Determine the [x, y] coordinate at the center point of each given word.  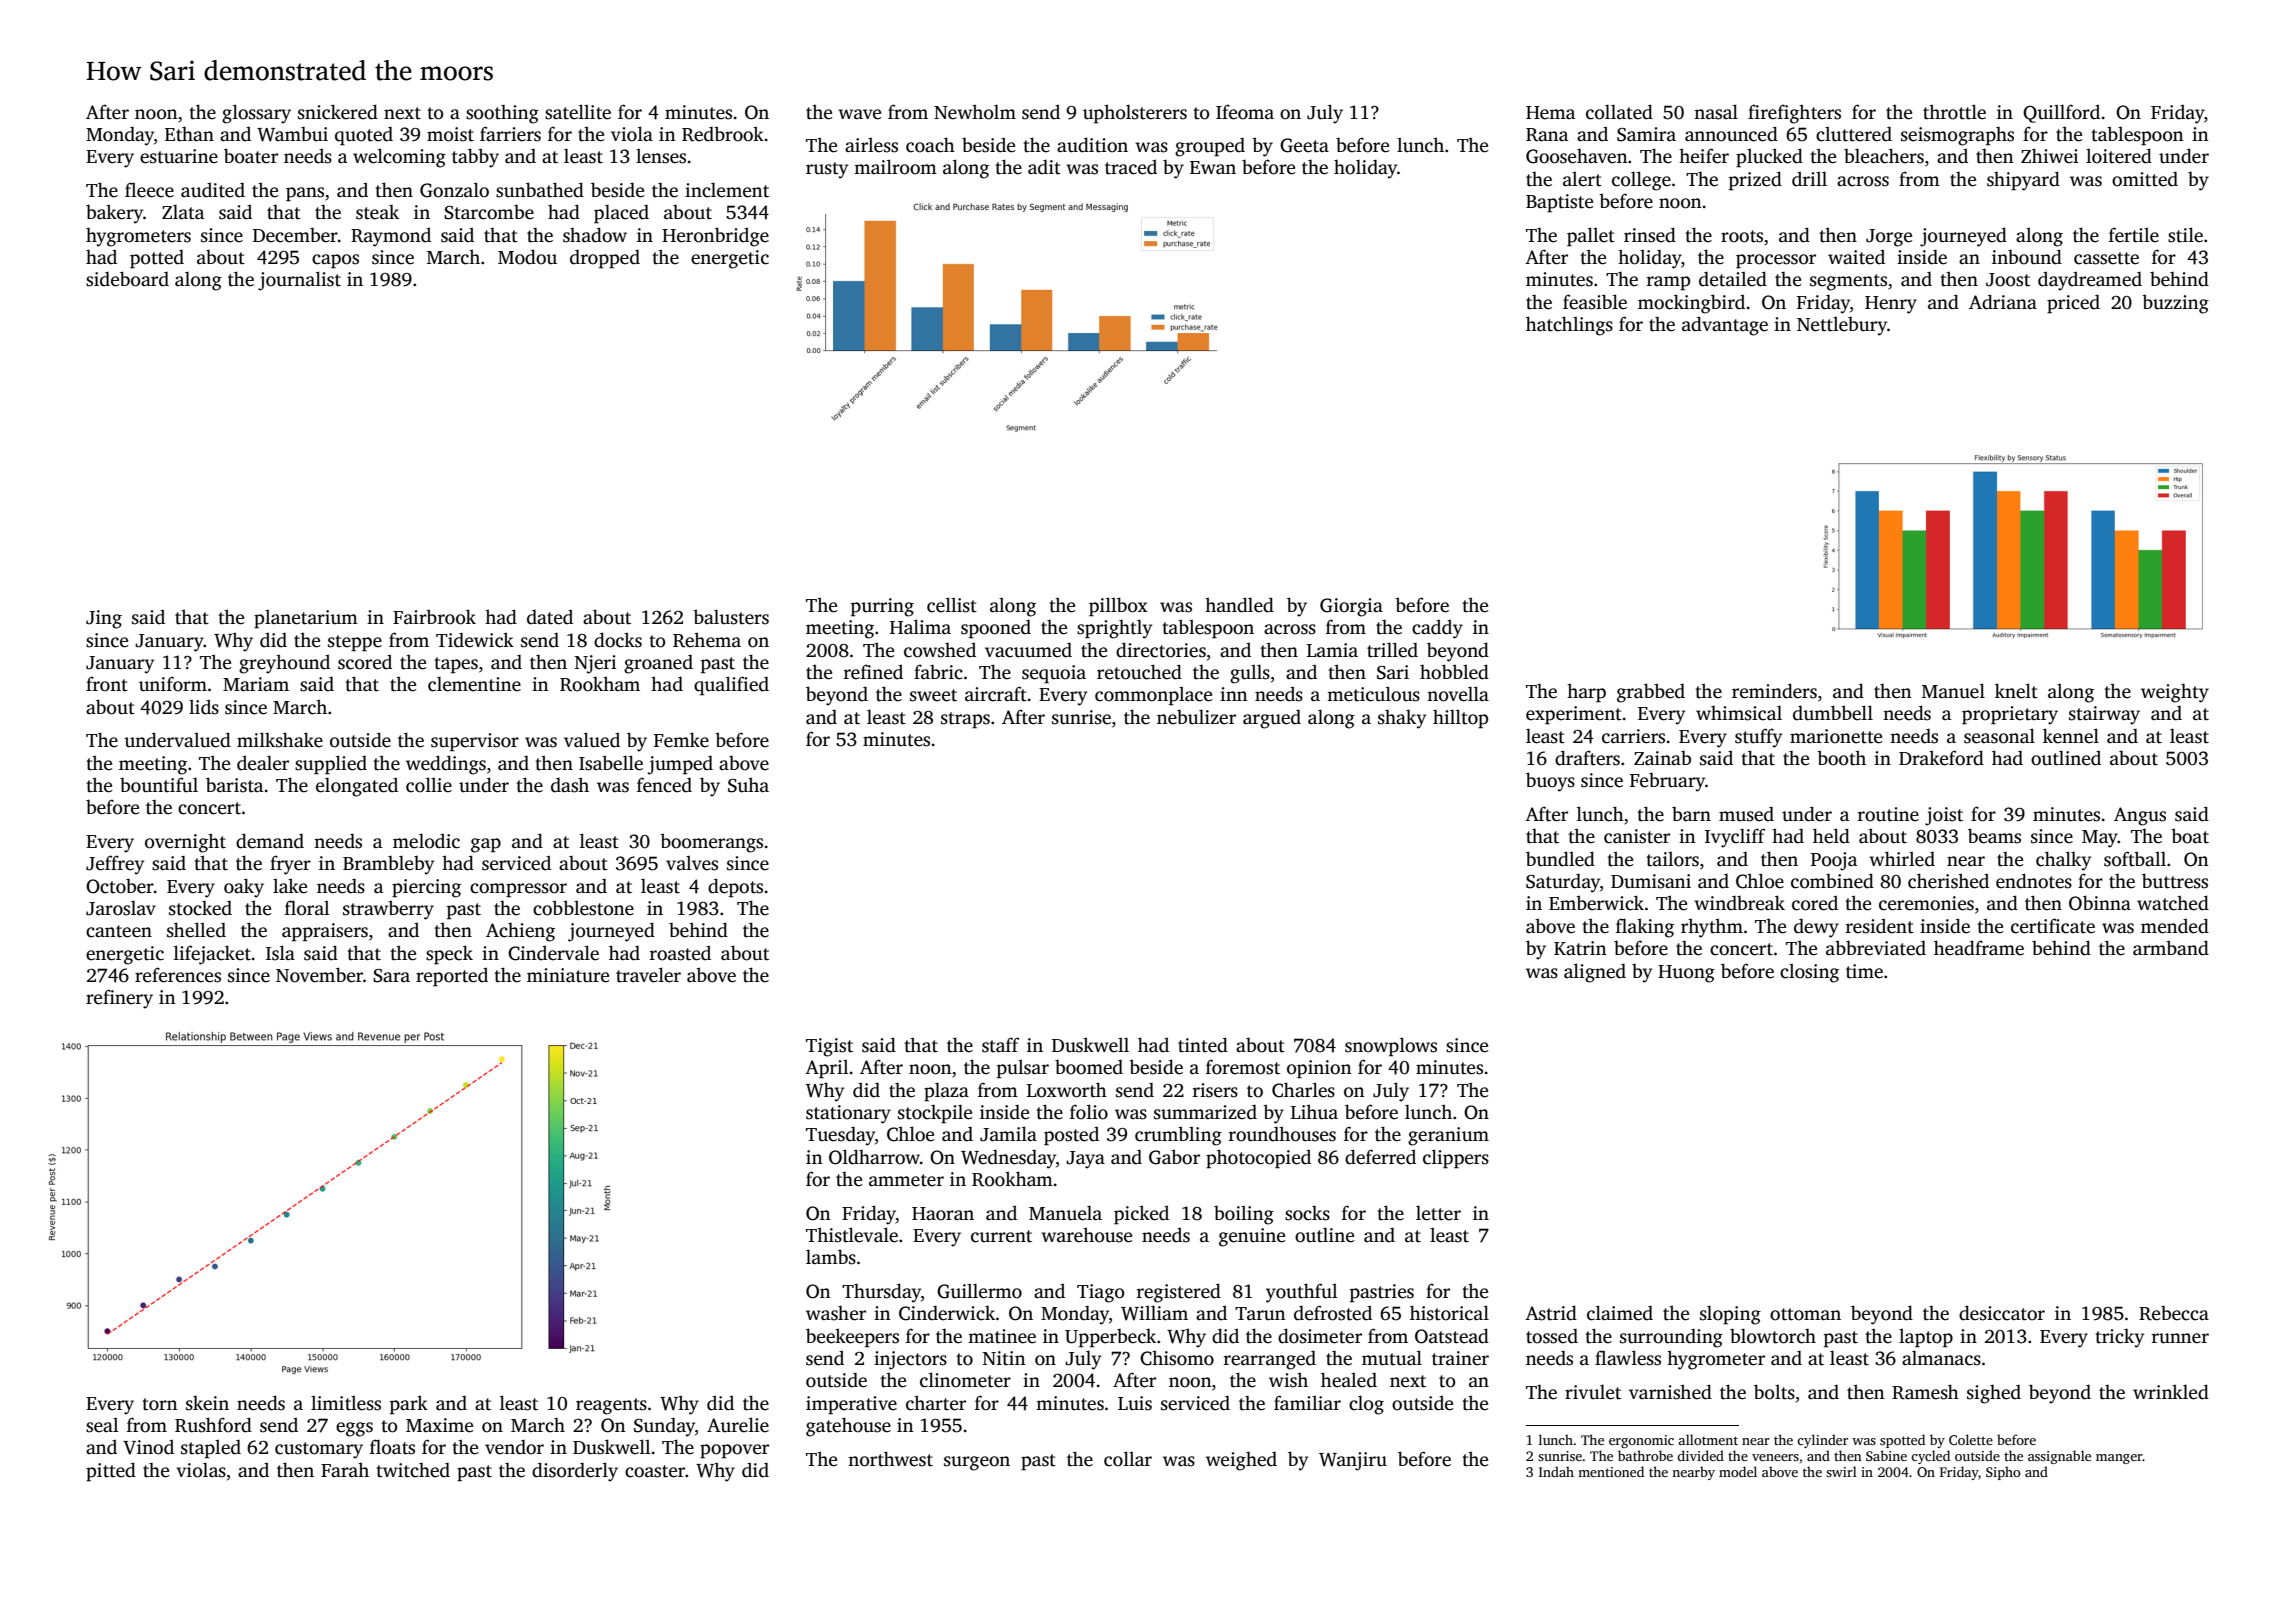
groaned [658, 664]
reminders [1774, 691]
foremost [1243, 1067]
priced [2073, 304]
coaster [655, 1471]
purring [882, 607]
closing [1809, 973]
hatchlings [1569, 326]
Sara [391, 976]
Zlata [183, 212]
